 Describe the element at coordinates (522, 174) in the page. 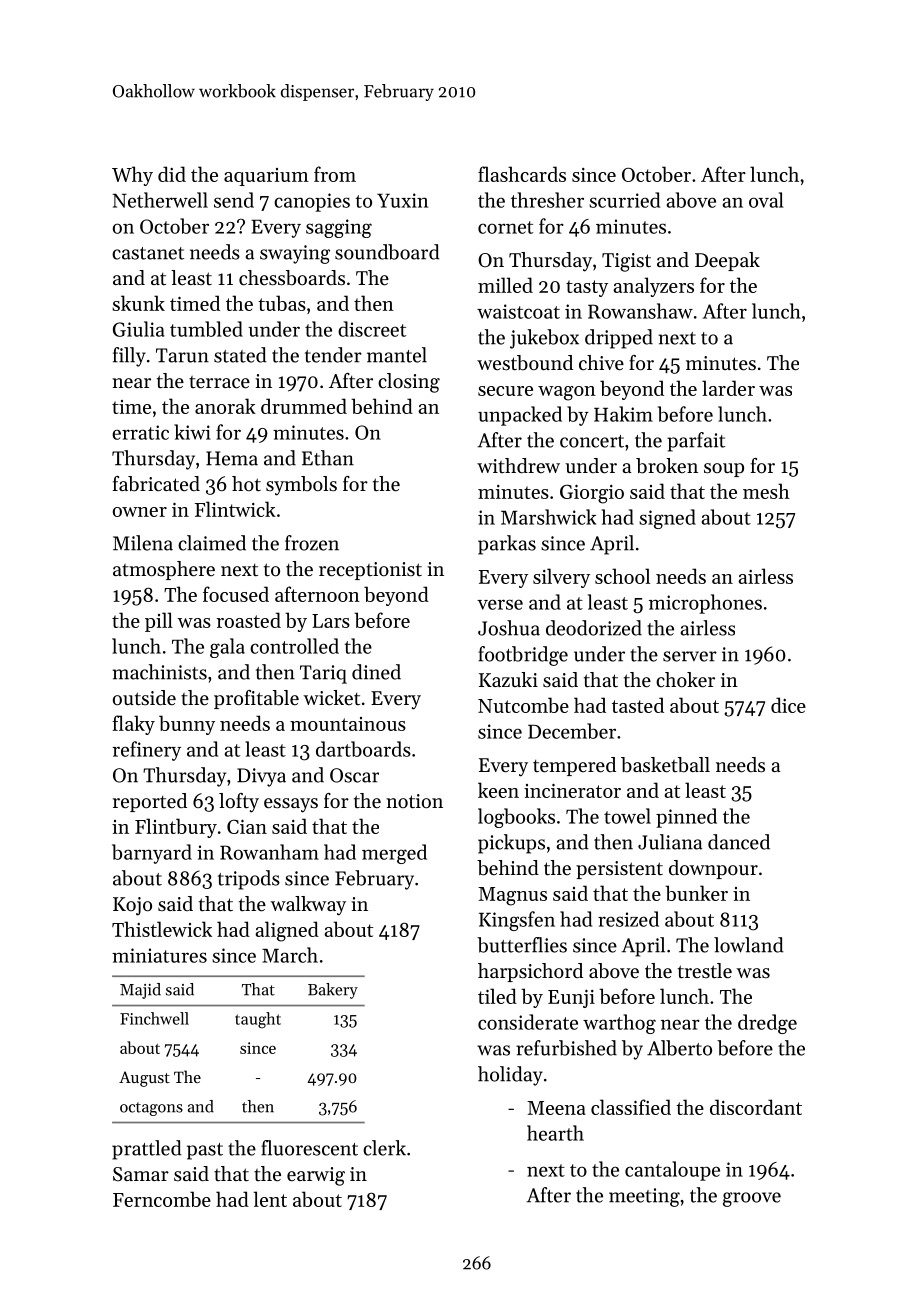

I see `flashcards` at that location.
